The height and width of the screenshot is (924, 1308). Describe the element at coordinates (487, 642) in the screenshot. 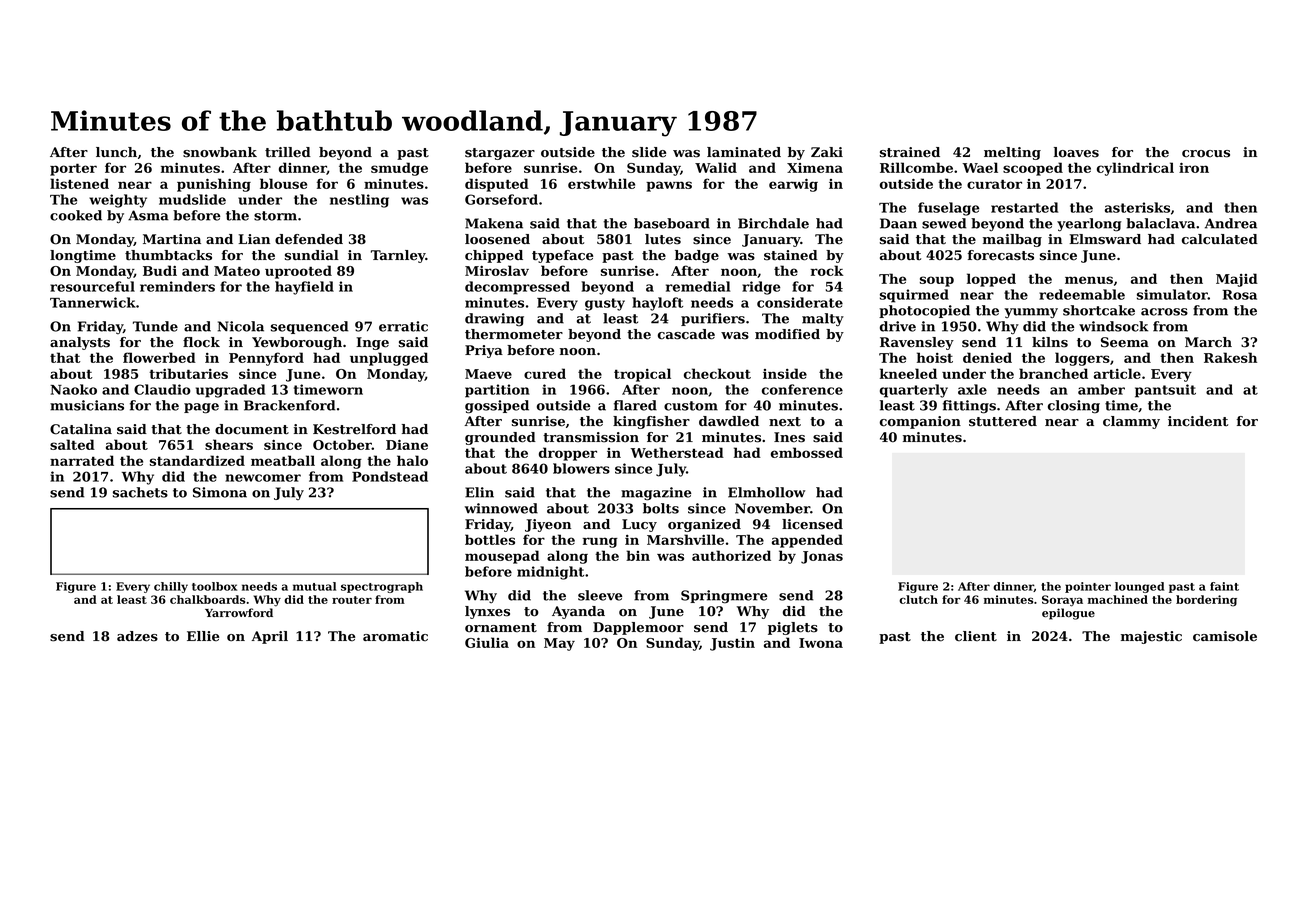

I see `Giulia` at that location.
